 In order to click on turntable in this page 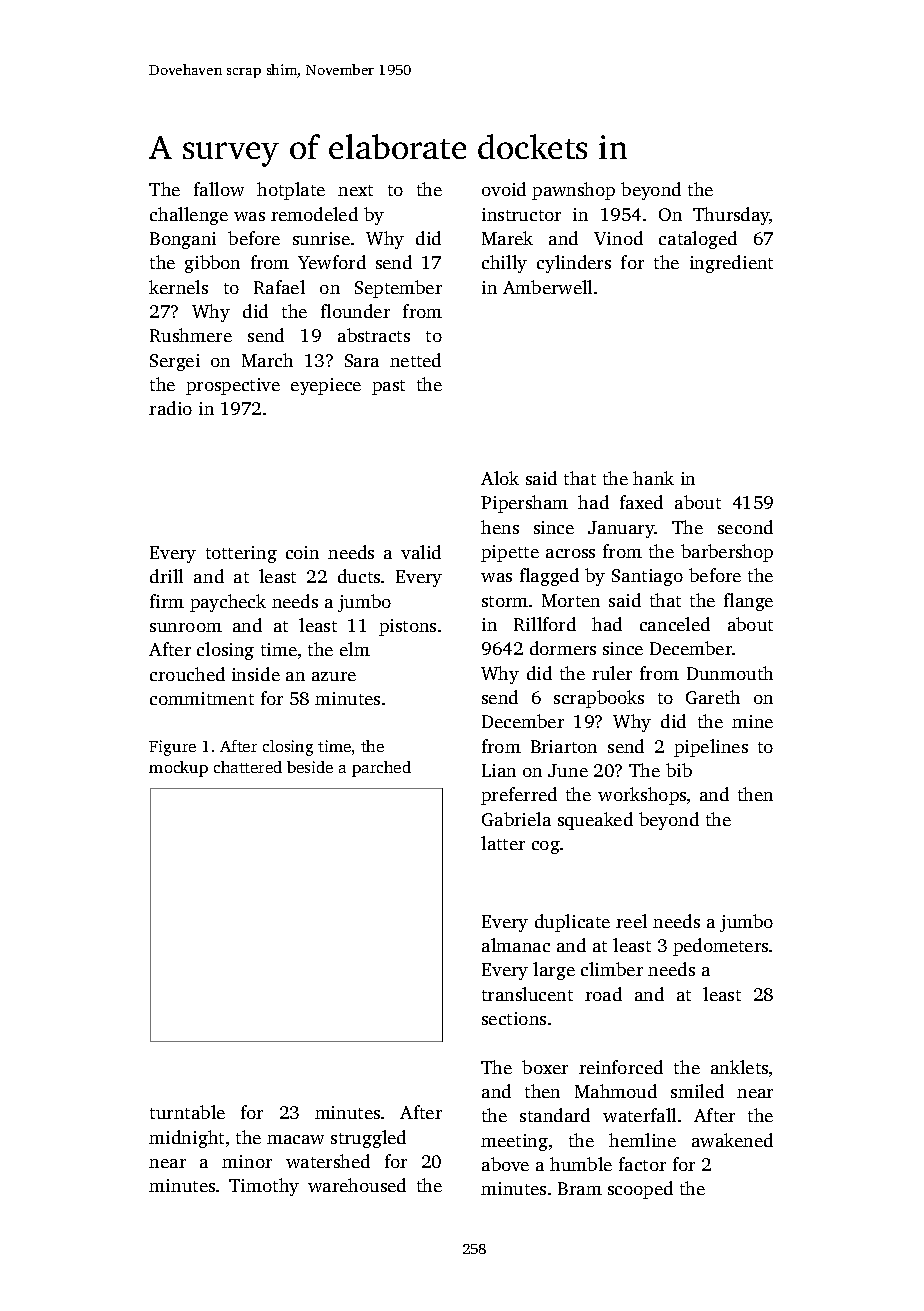, I will do `click(187, 1112)`.
